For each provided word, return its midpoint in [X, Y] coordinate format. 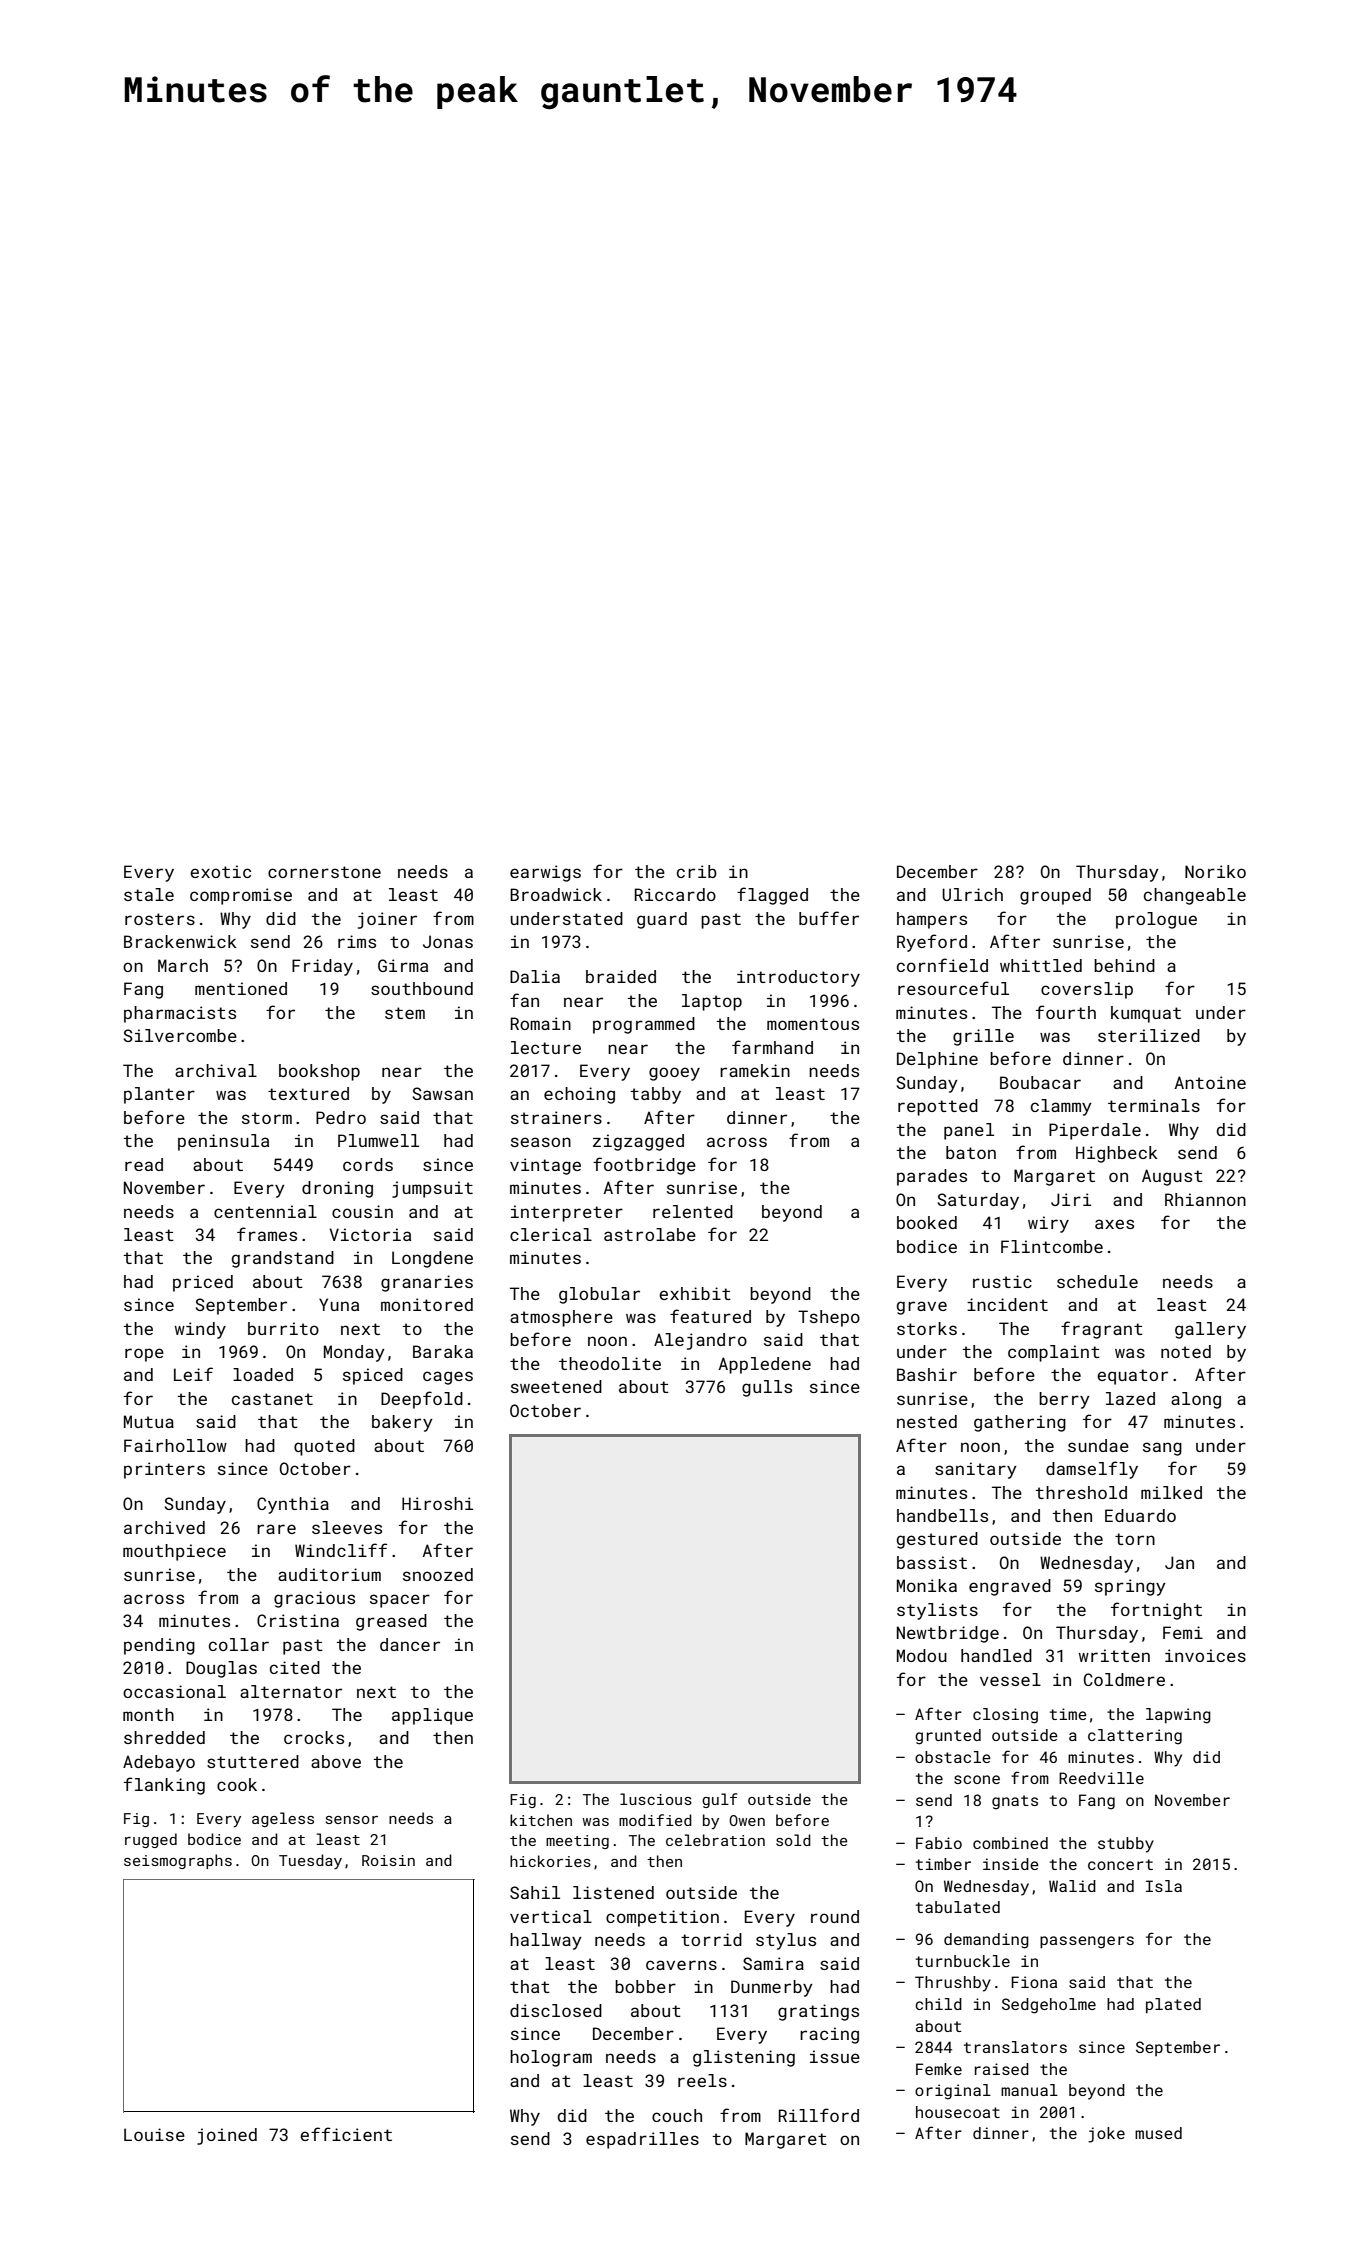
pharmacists [180, 1014]
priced [203, 1283]
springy [1130, 1587]
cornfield [942, 965]
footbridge [644, 1166]
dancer [410, 1644]
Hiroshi [437, 1503]
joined [227, 2136]
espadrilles [642, 2140]
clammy [1061, 1107]
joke [1106, 2135]
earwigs [545, 873]
